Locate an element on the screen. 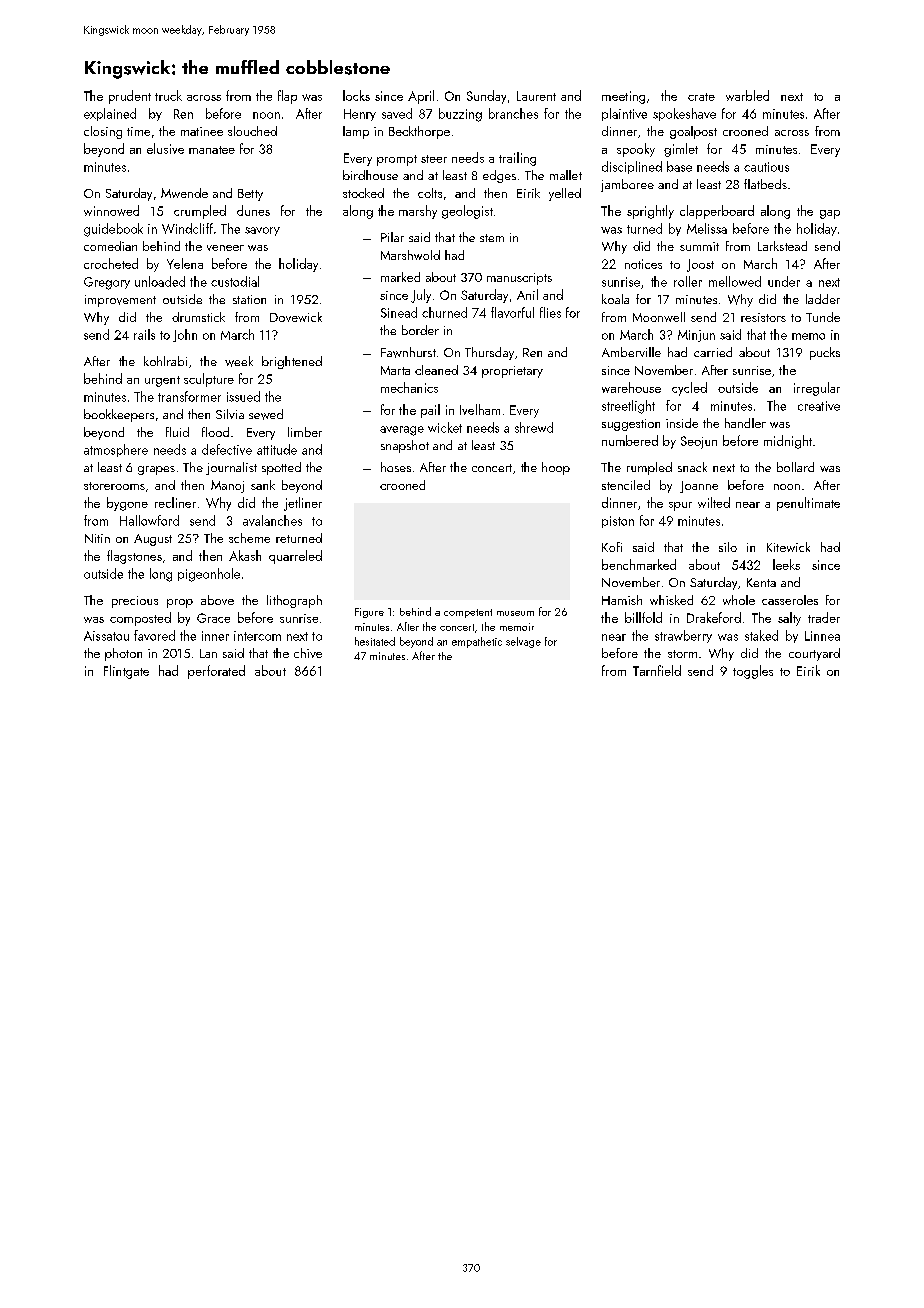  competent is located at coordinates (468, 613).
